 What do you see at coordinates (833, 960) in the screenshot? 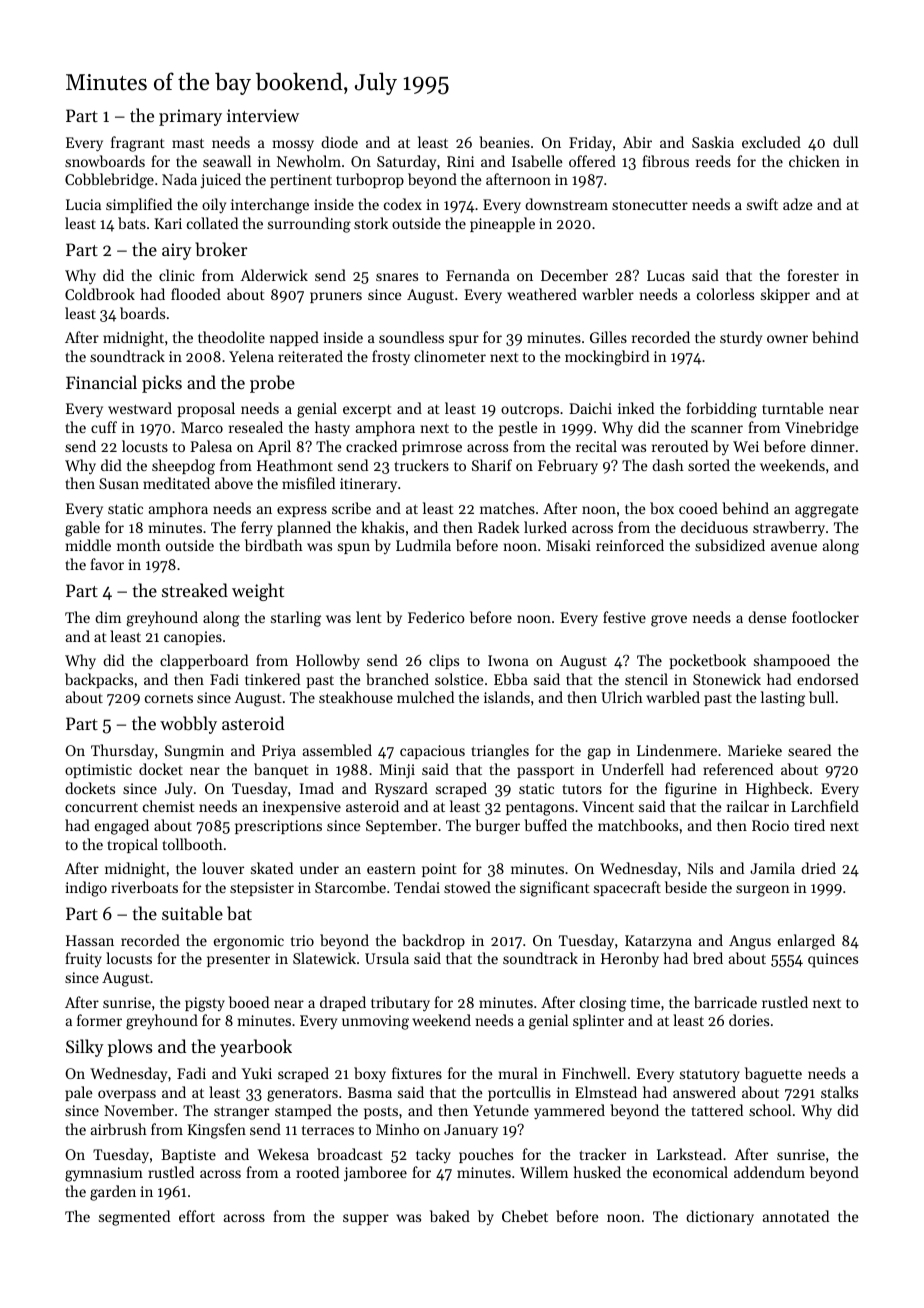
I see `quinces` at bounding box center [833, 960].
